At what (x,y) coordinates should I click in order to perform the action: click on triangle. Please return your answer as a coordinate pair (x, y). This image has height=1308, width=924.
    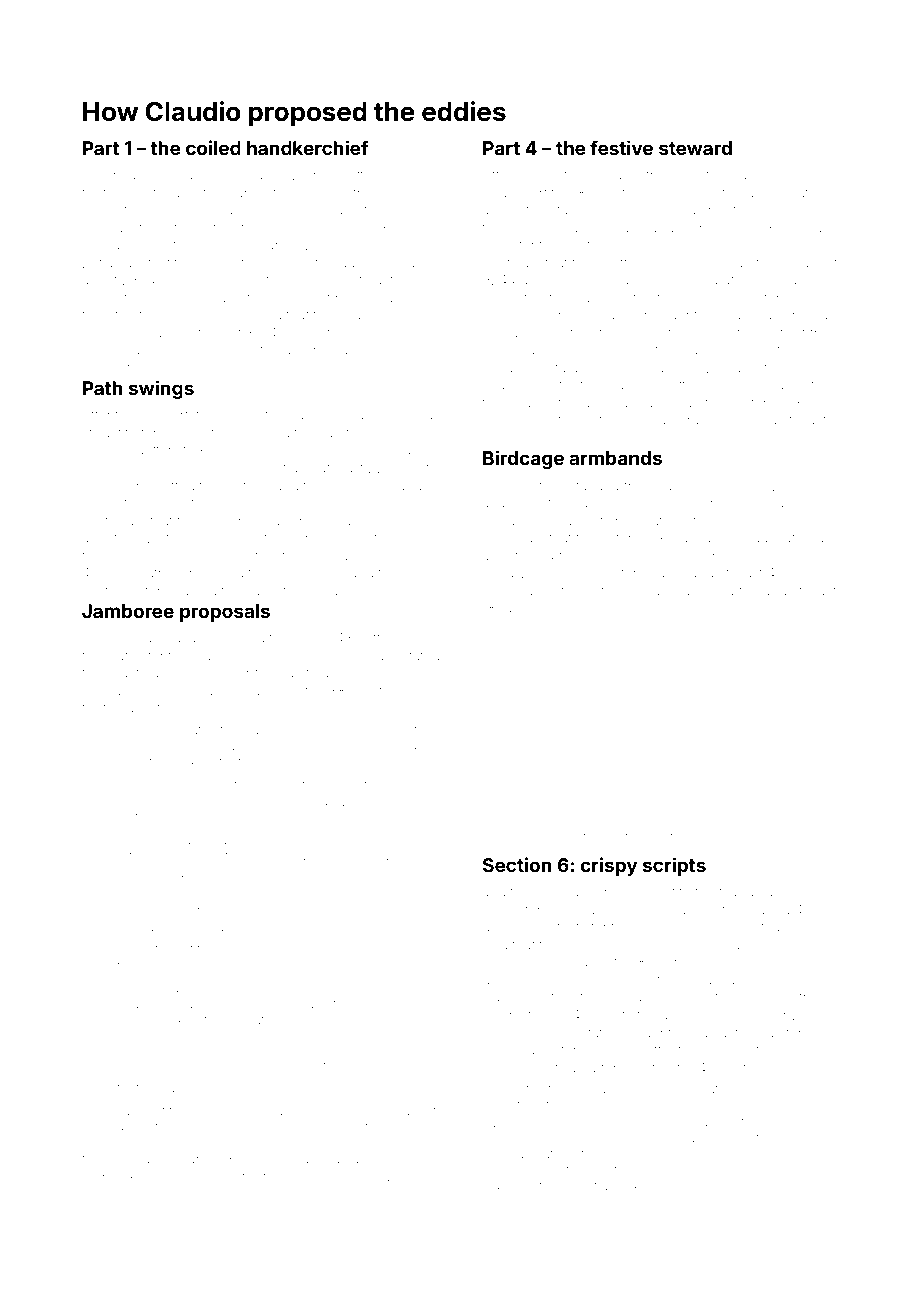
    Looking at the image, I should click on (729, 1172).
